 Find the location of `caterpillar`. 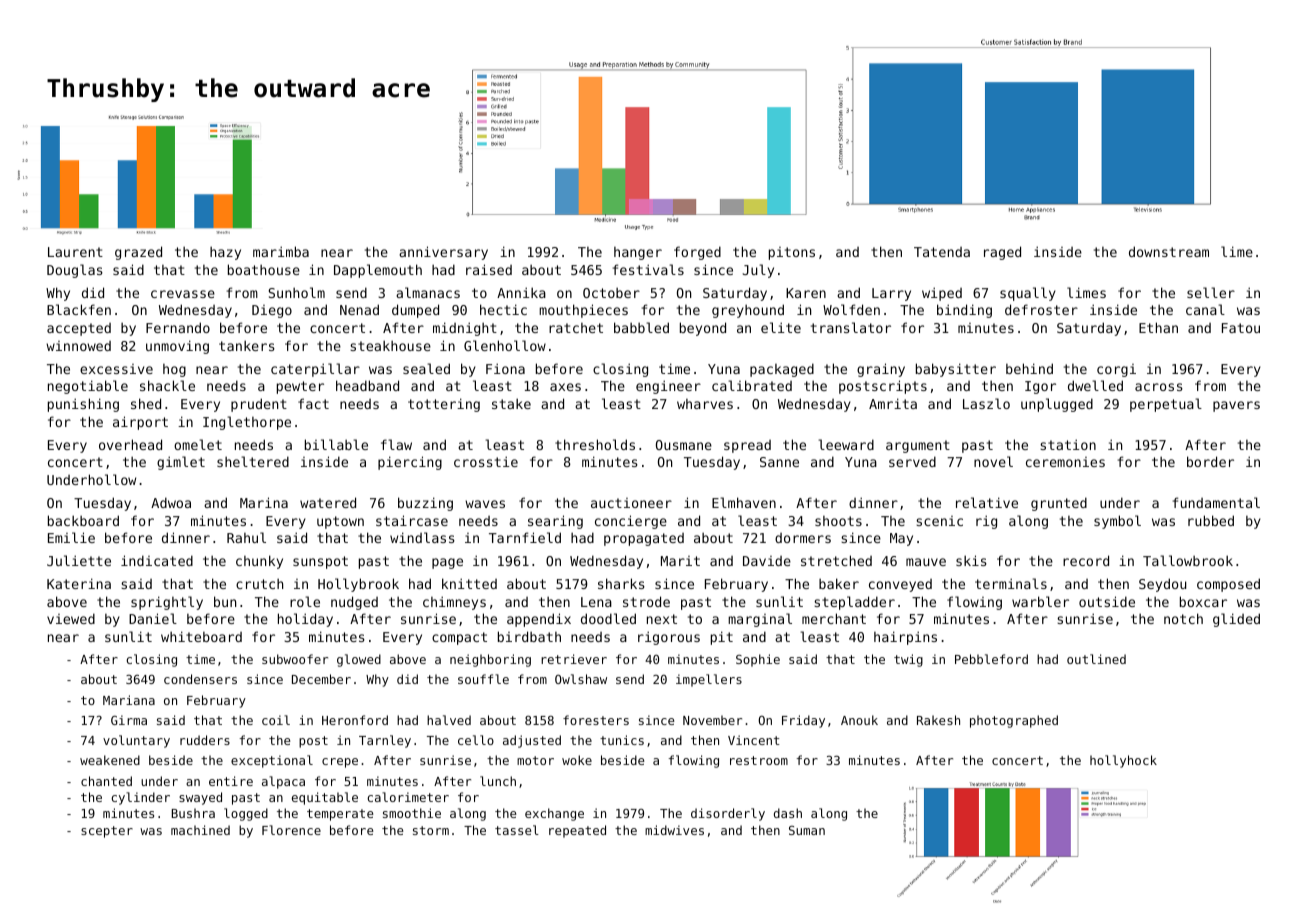

caterpillar is located at coordinates (315, 370).
